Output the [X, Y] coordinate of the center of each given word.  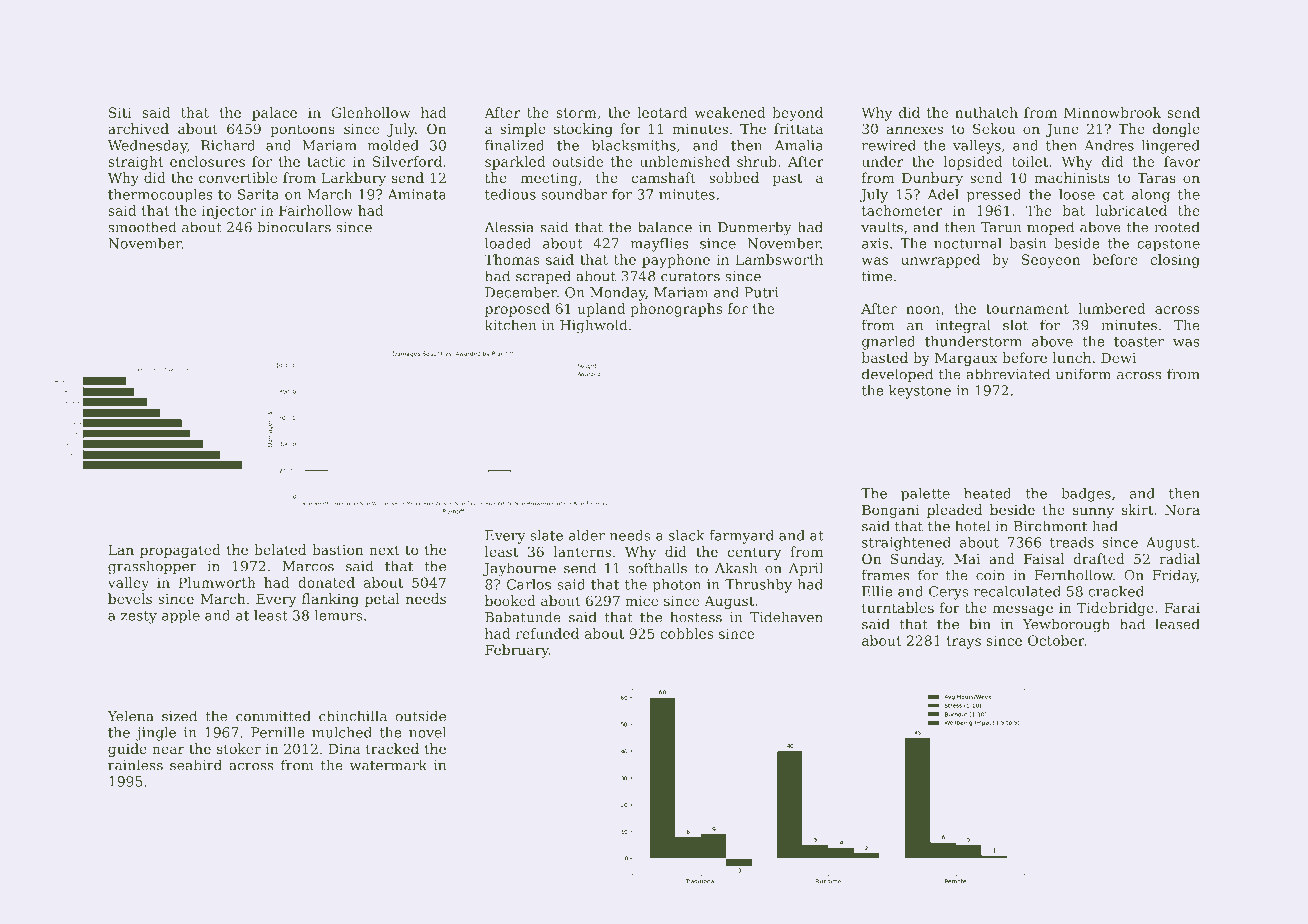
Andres [1109, 145]
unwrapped [940, 261]
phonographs [676, 310]
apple [181, 617]
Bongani [891, 511]
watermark [388, 765]
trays [963, 642]
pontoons [302, 130]
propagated [180, 551]
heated [988, 493]
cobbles [686, 633]
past [787, 179]
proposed [517, 310]
